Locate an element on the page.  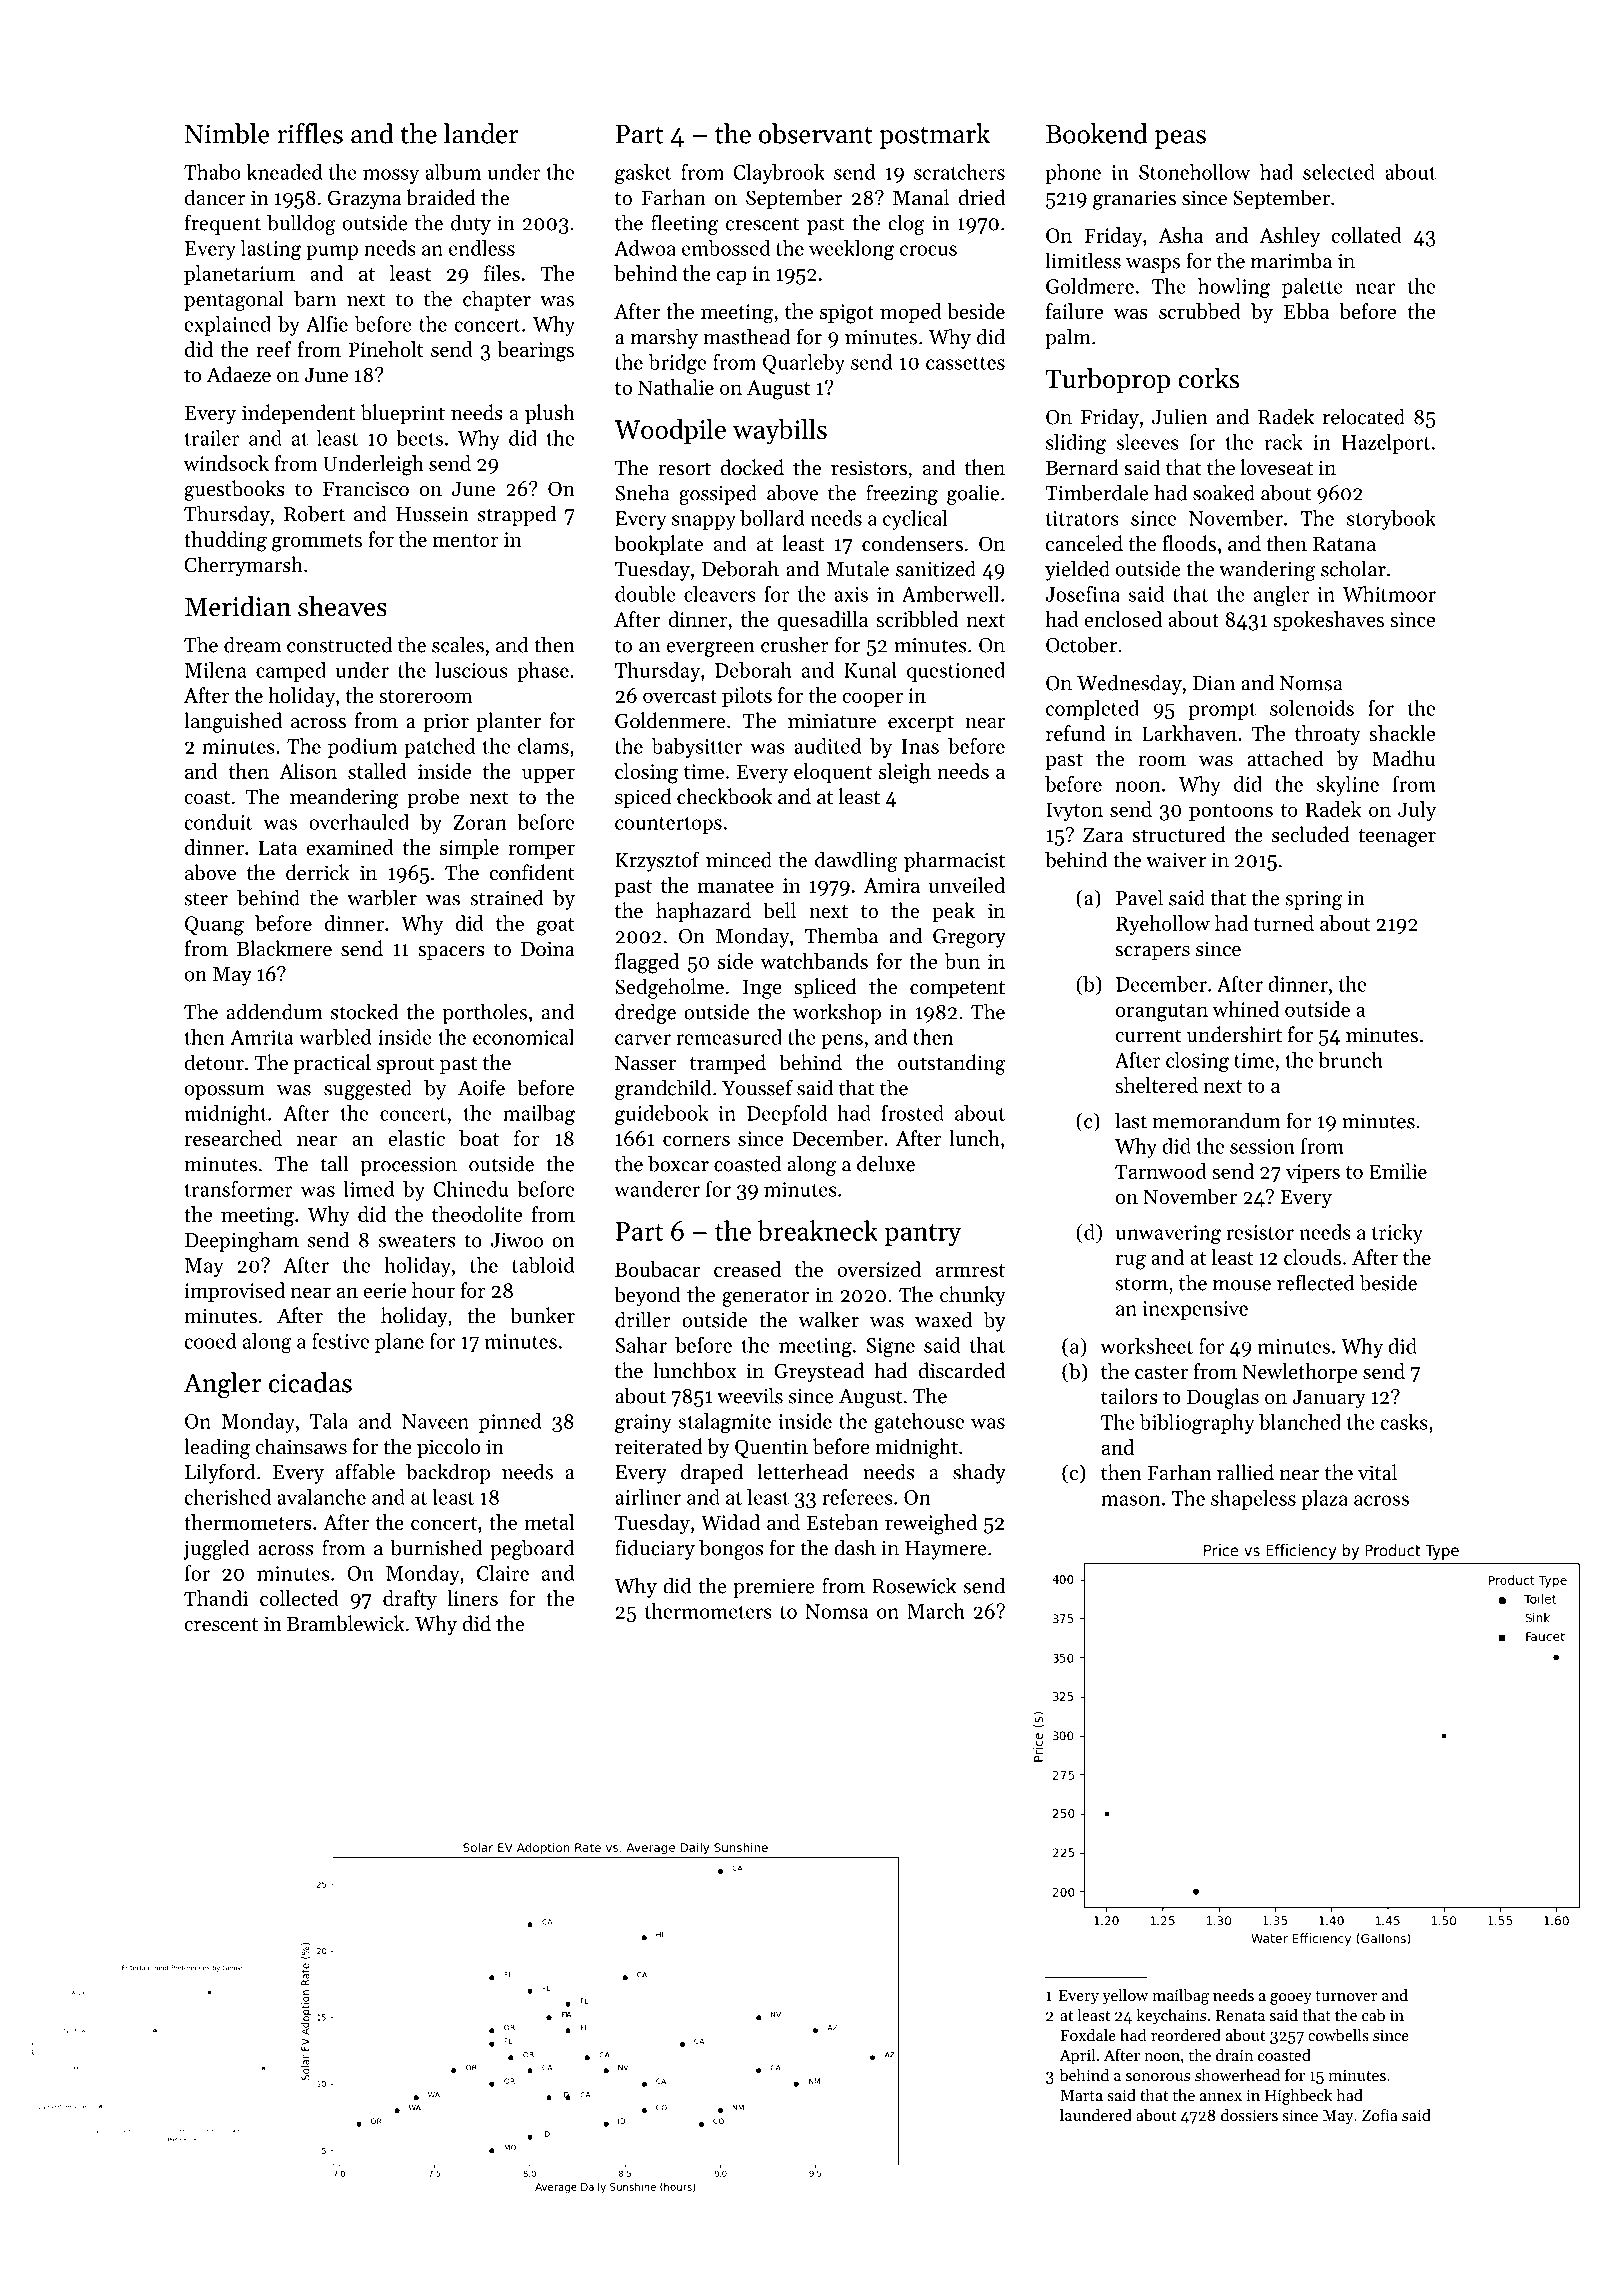
postmark is located at coordinates (934, 136).
